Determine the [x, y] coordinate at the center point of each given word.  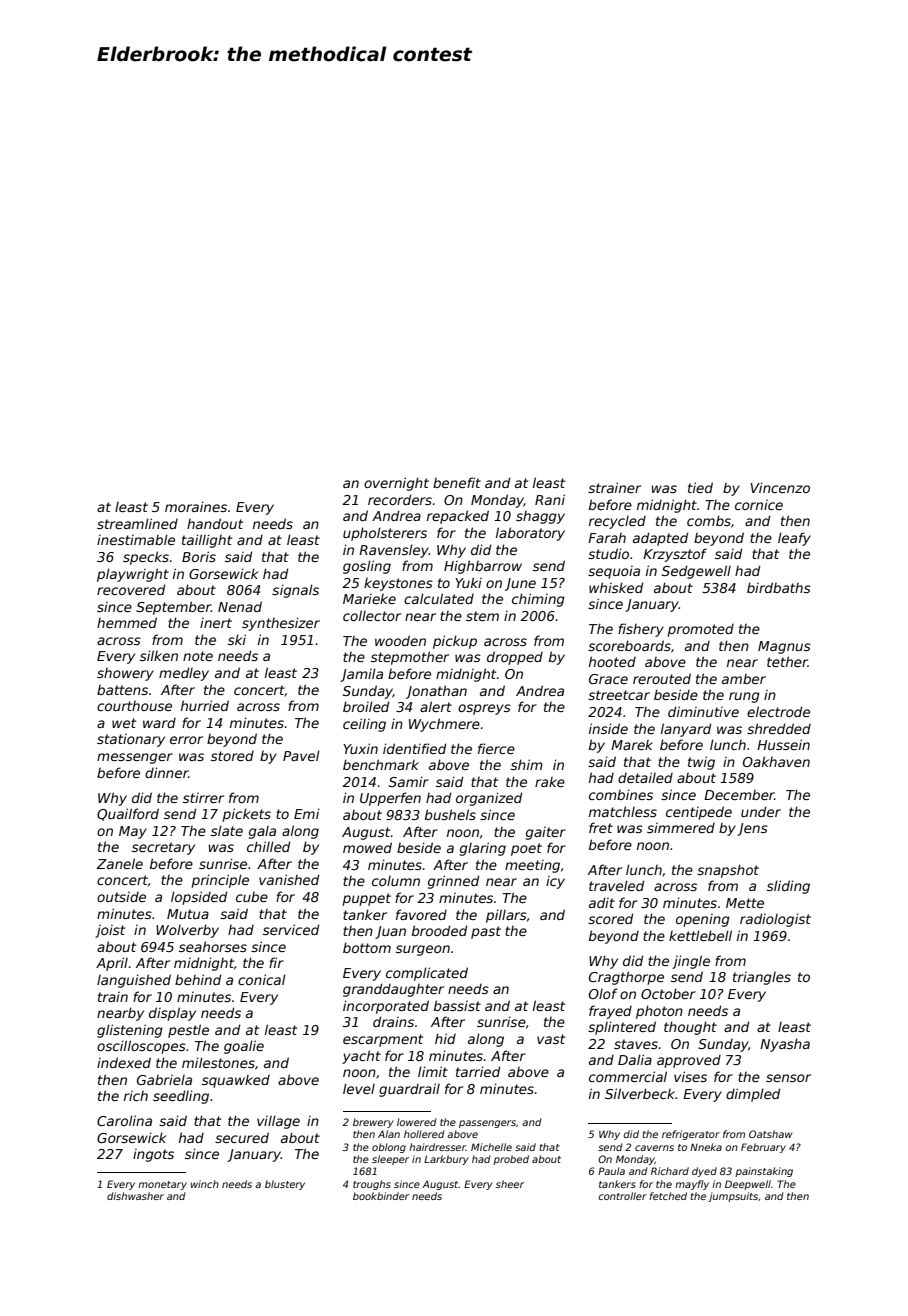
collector [372, 615]
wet [124, 723]
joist [110, 931]
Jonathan [436, 692]
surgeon [423, 950]
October [668, 993]
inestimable [136, 539]
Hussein [783, 744]
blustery [285, 1185]
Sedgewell [696, 572]
